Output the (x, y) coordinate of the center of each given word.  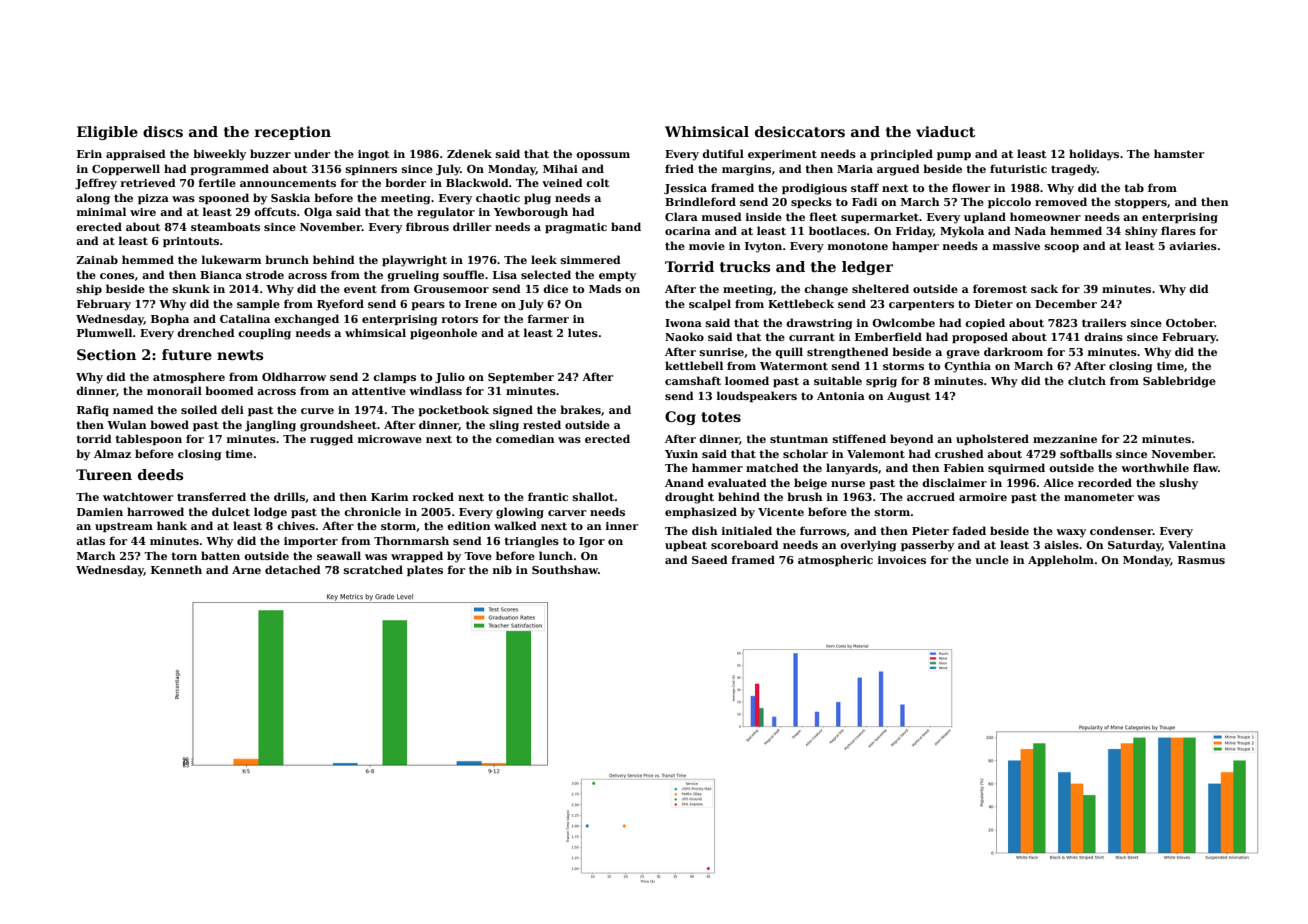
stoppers (1141, 203)
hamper (915, 246)
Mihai (560, 168)
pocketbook (453, 410)
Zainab (97, 259)
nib (502, 569)
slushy (1179, 484)
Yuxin (681, 454)
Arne (246, 570)
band (626, 226)
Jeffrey (96, 184)
